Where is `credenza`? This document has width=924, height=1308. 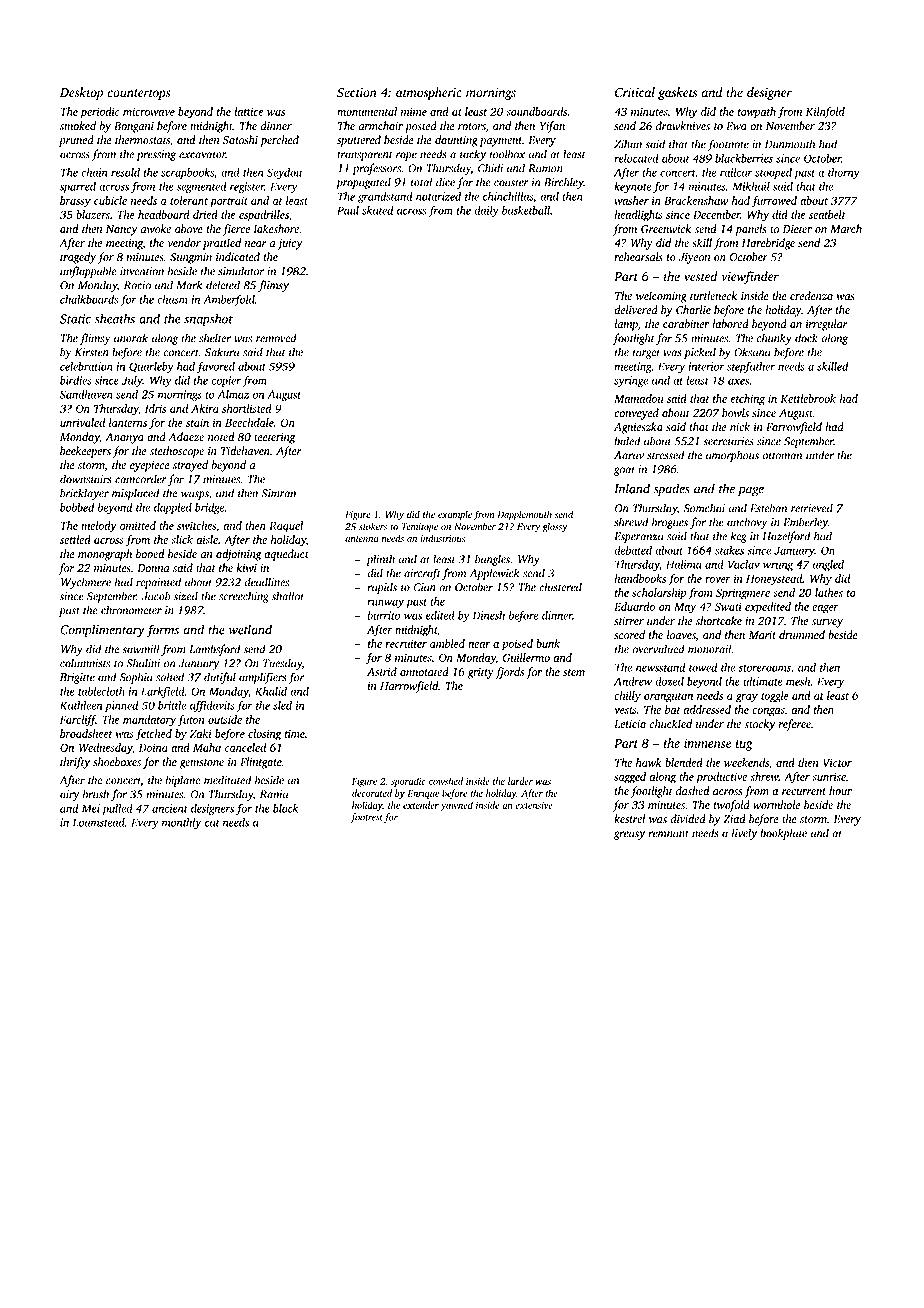
credenza is located at coordinates (811, 296).
